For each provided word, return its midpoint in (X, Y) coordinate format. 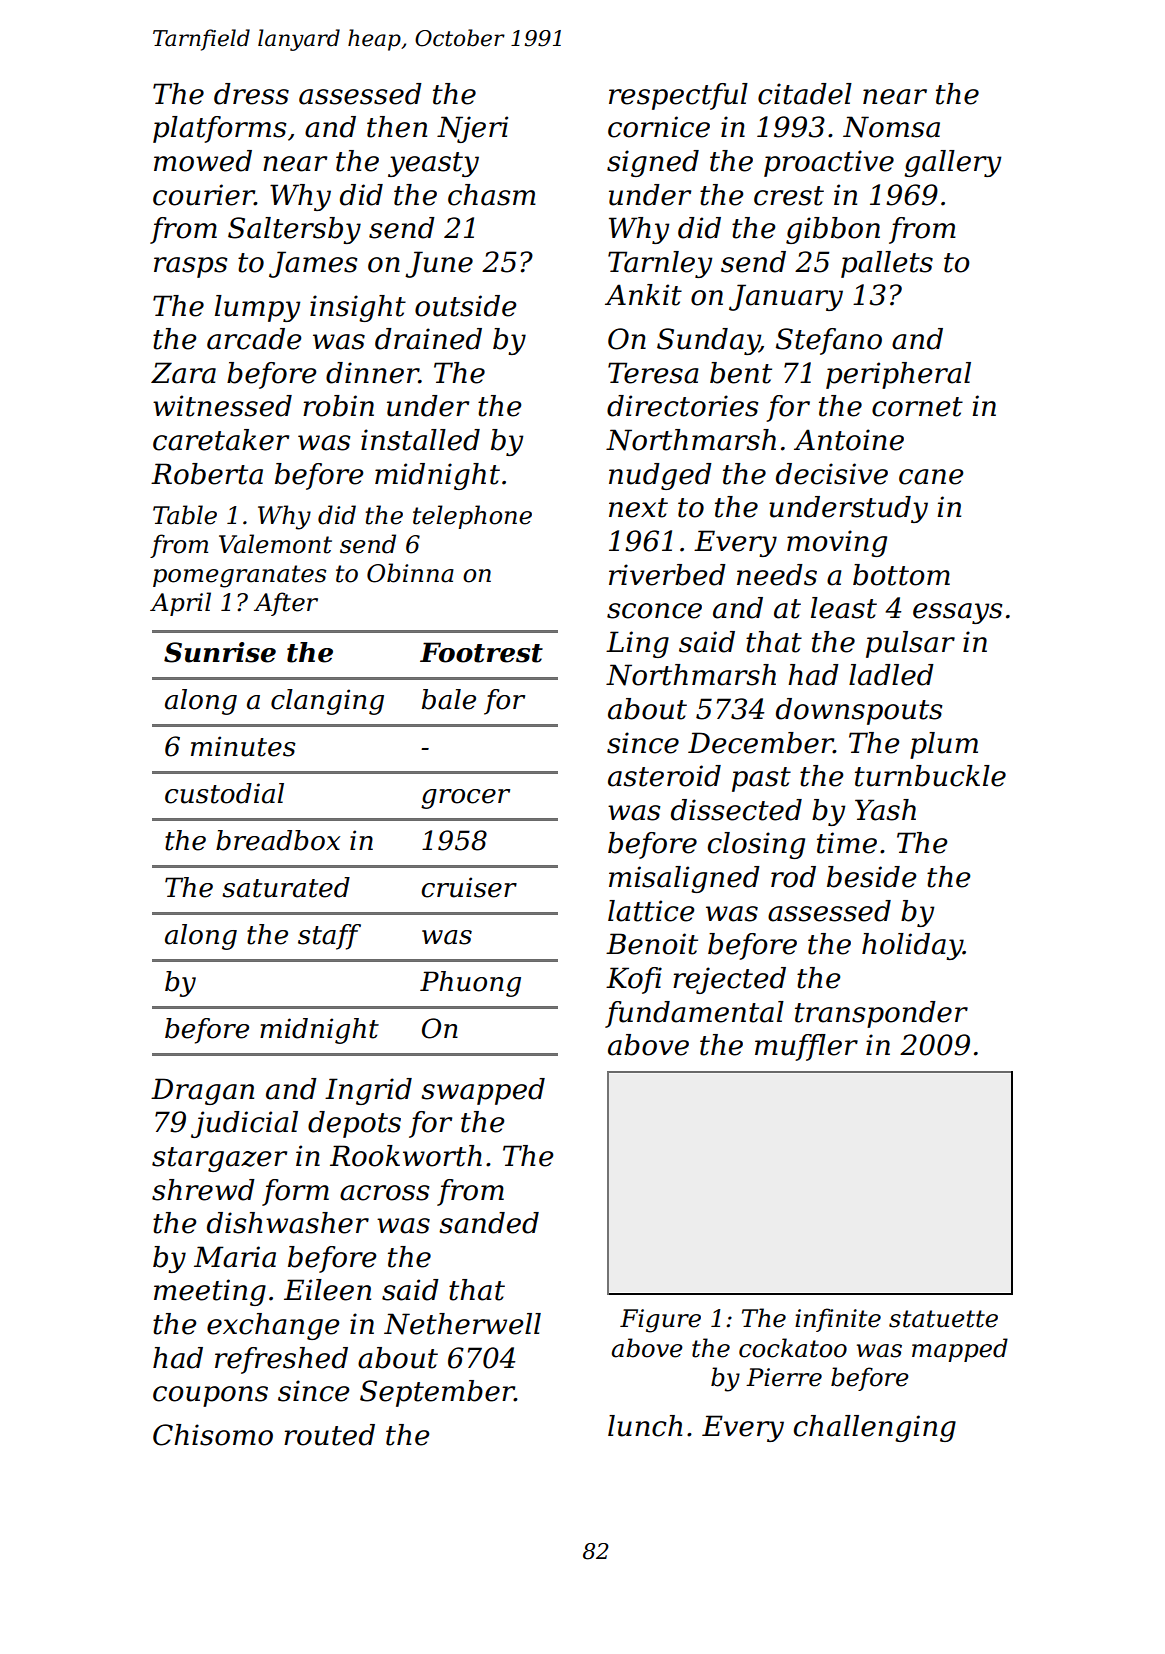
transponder (881, 1014)
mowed (203, 161)
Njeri (472, 129)
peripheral (898, 375)
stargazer (219, 1159)
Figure (660, 1321)
